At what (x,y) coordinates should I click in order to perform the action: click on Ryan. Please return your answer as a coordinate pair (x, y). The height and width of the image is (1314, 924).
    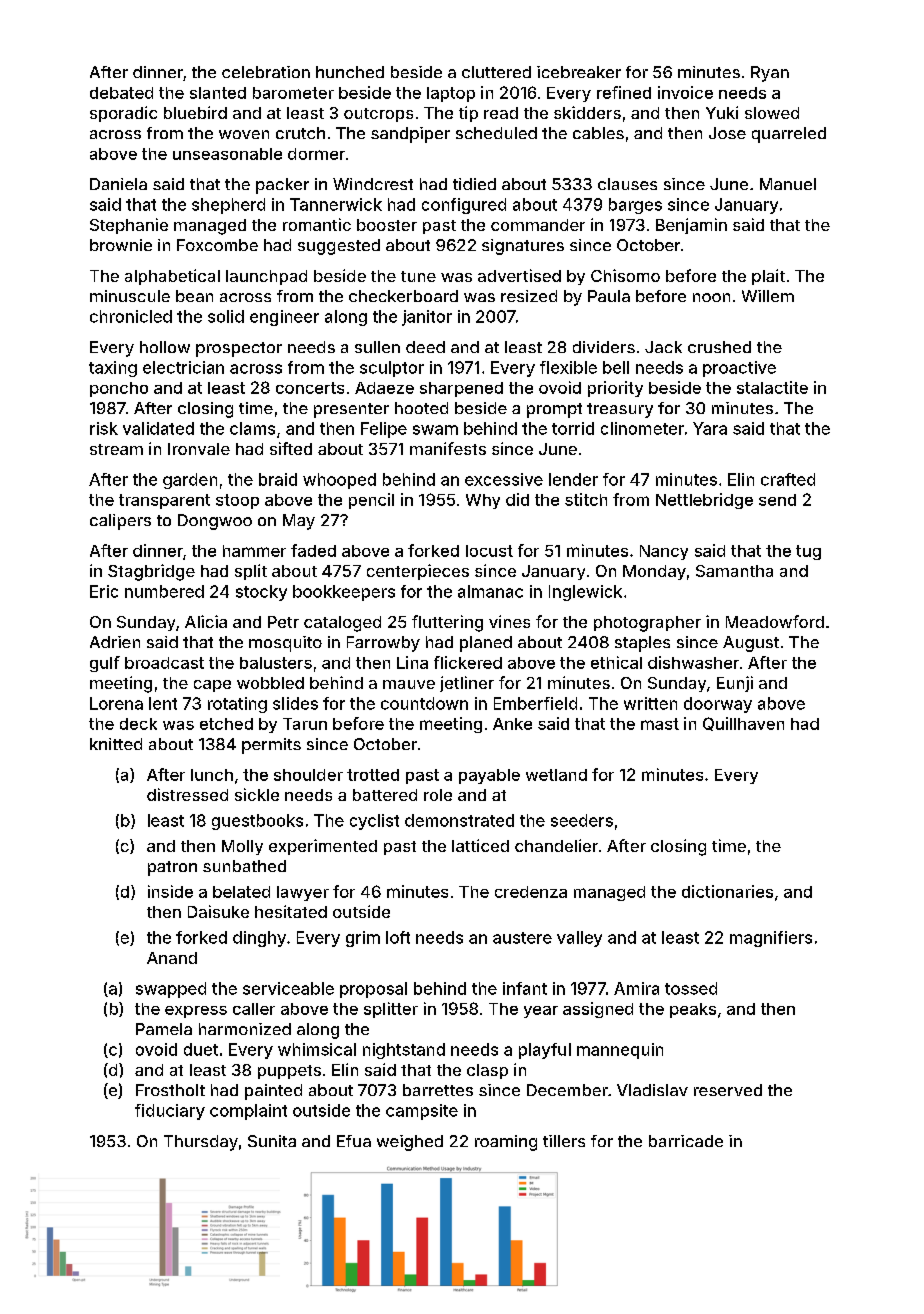
    Looking at the image, I should click on (770, 74).
